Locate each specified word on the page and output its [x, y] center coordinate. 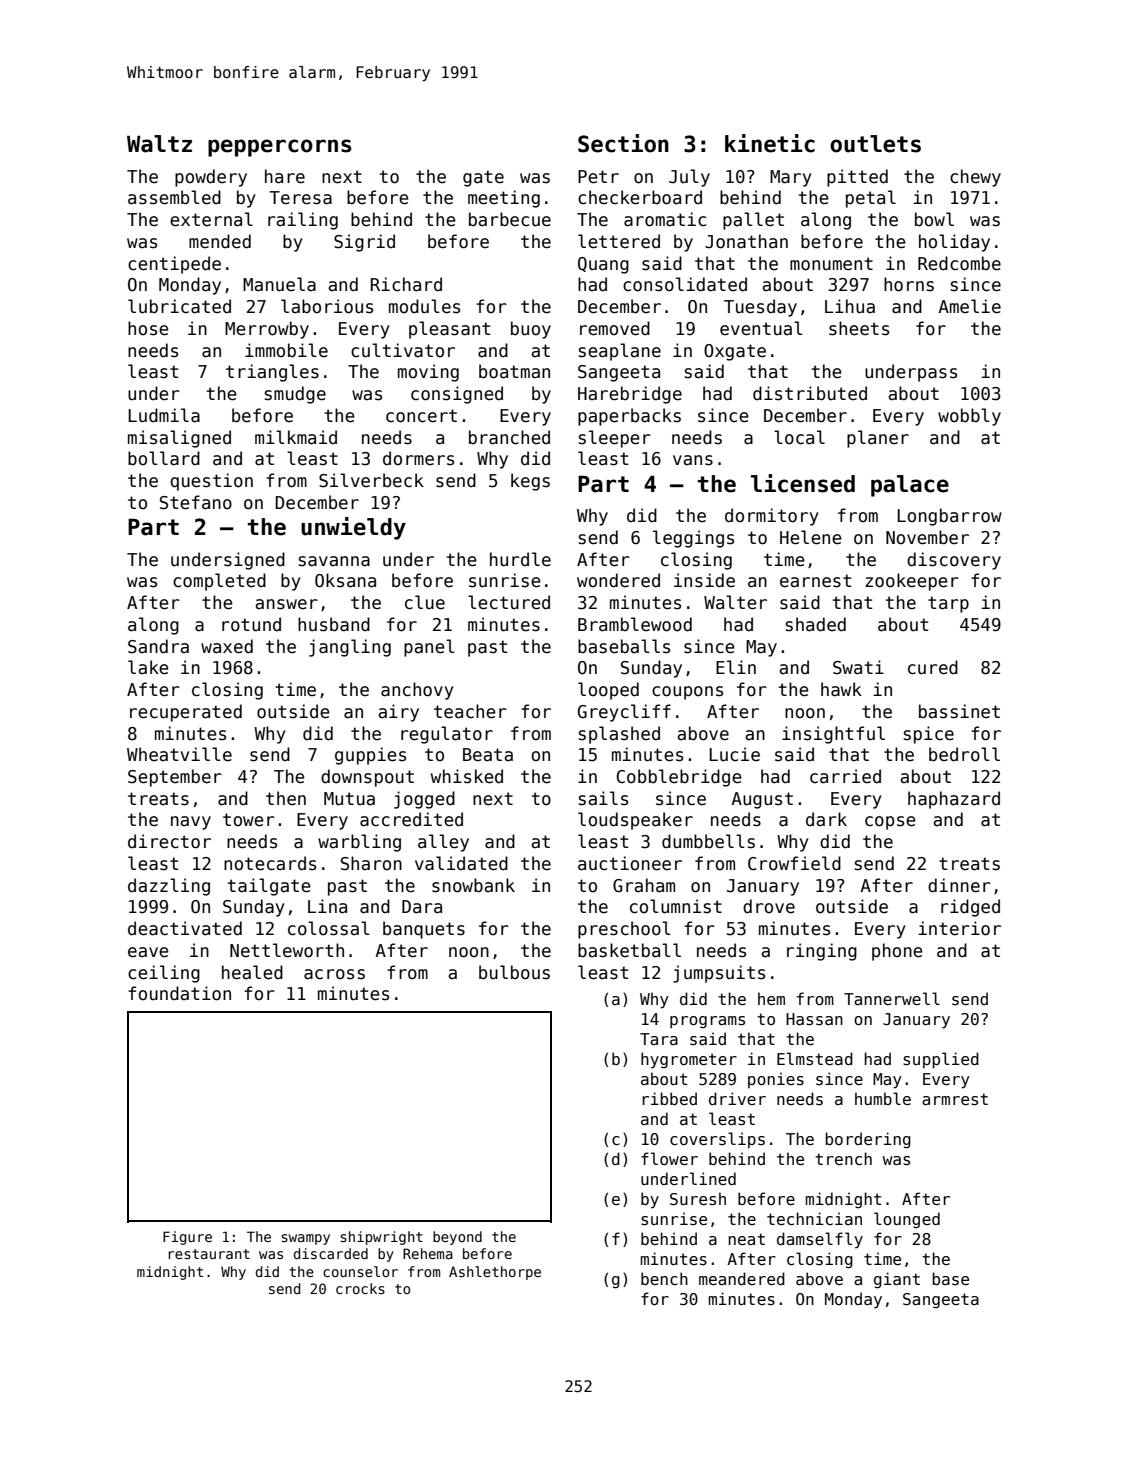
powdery [211, 178]
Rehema [428, 1253]
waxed [227, 646]
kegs [530, 482]
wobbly [969, 417]
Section [623, 143]
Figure [187, 1238]
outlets [875, 144]
